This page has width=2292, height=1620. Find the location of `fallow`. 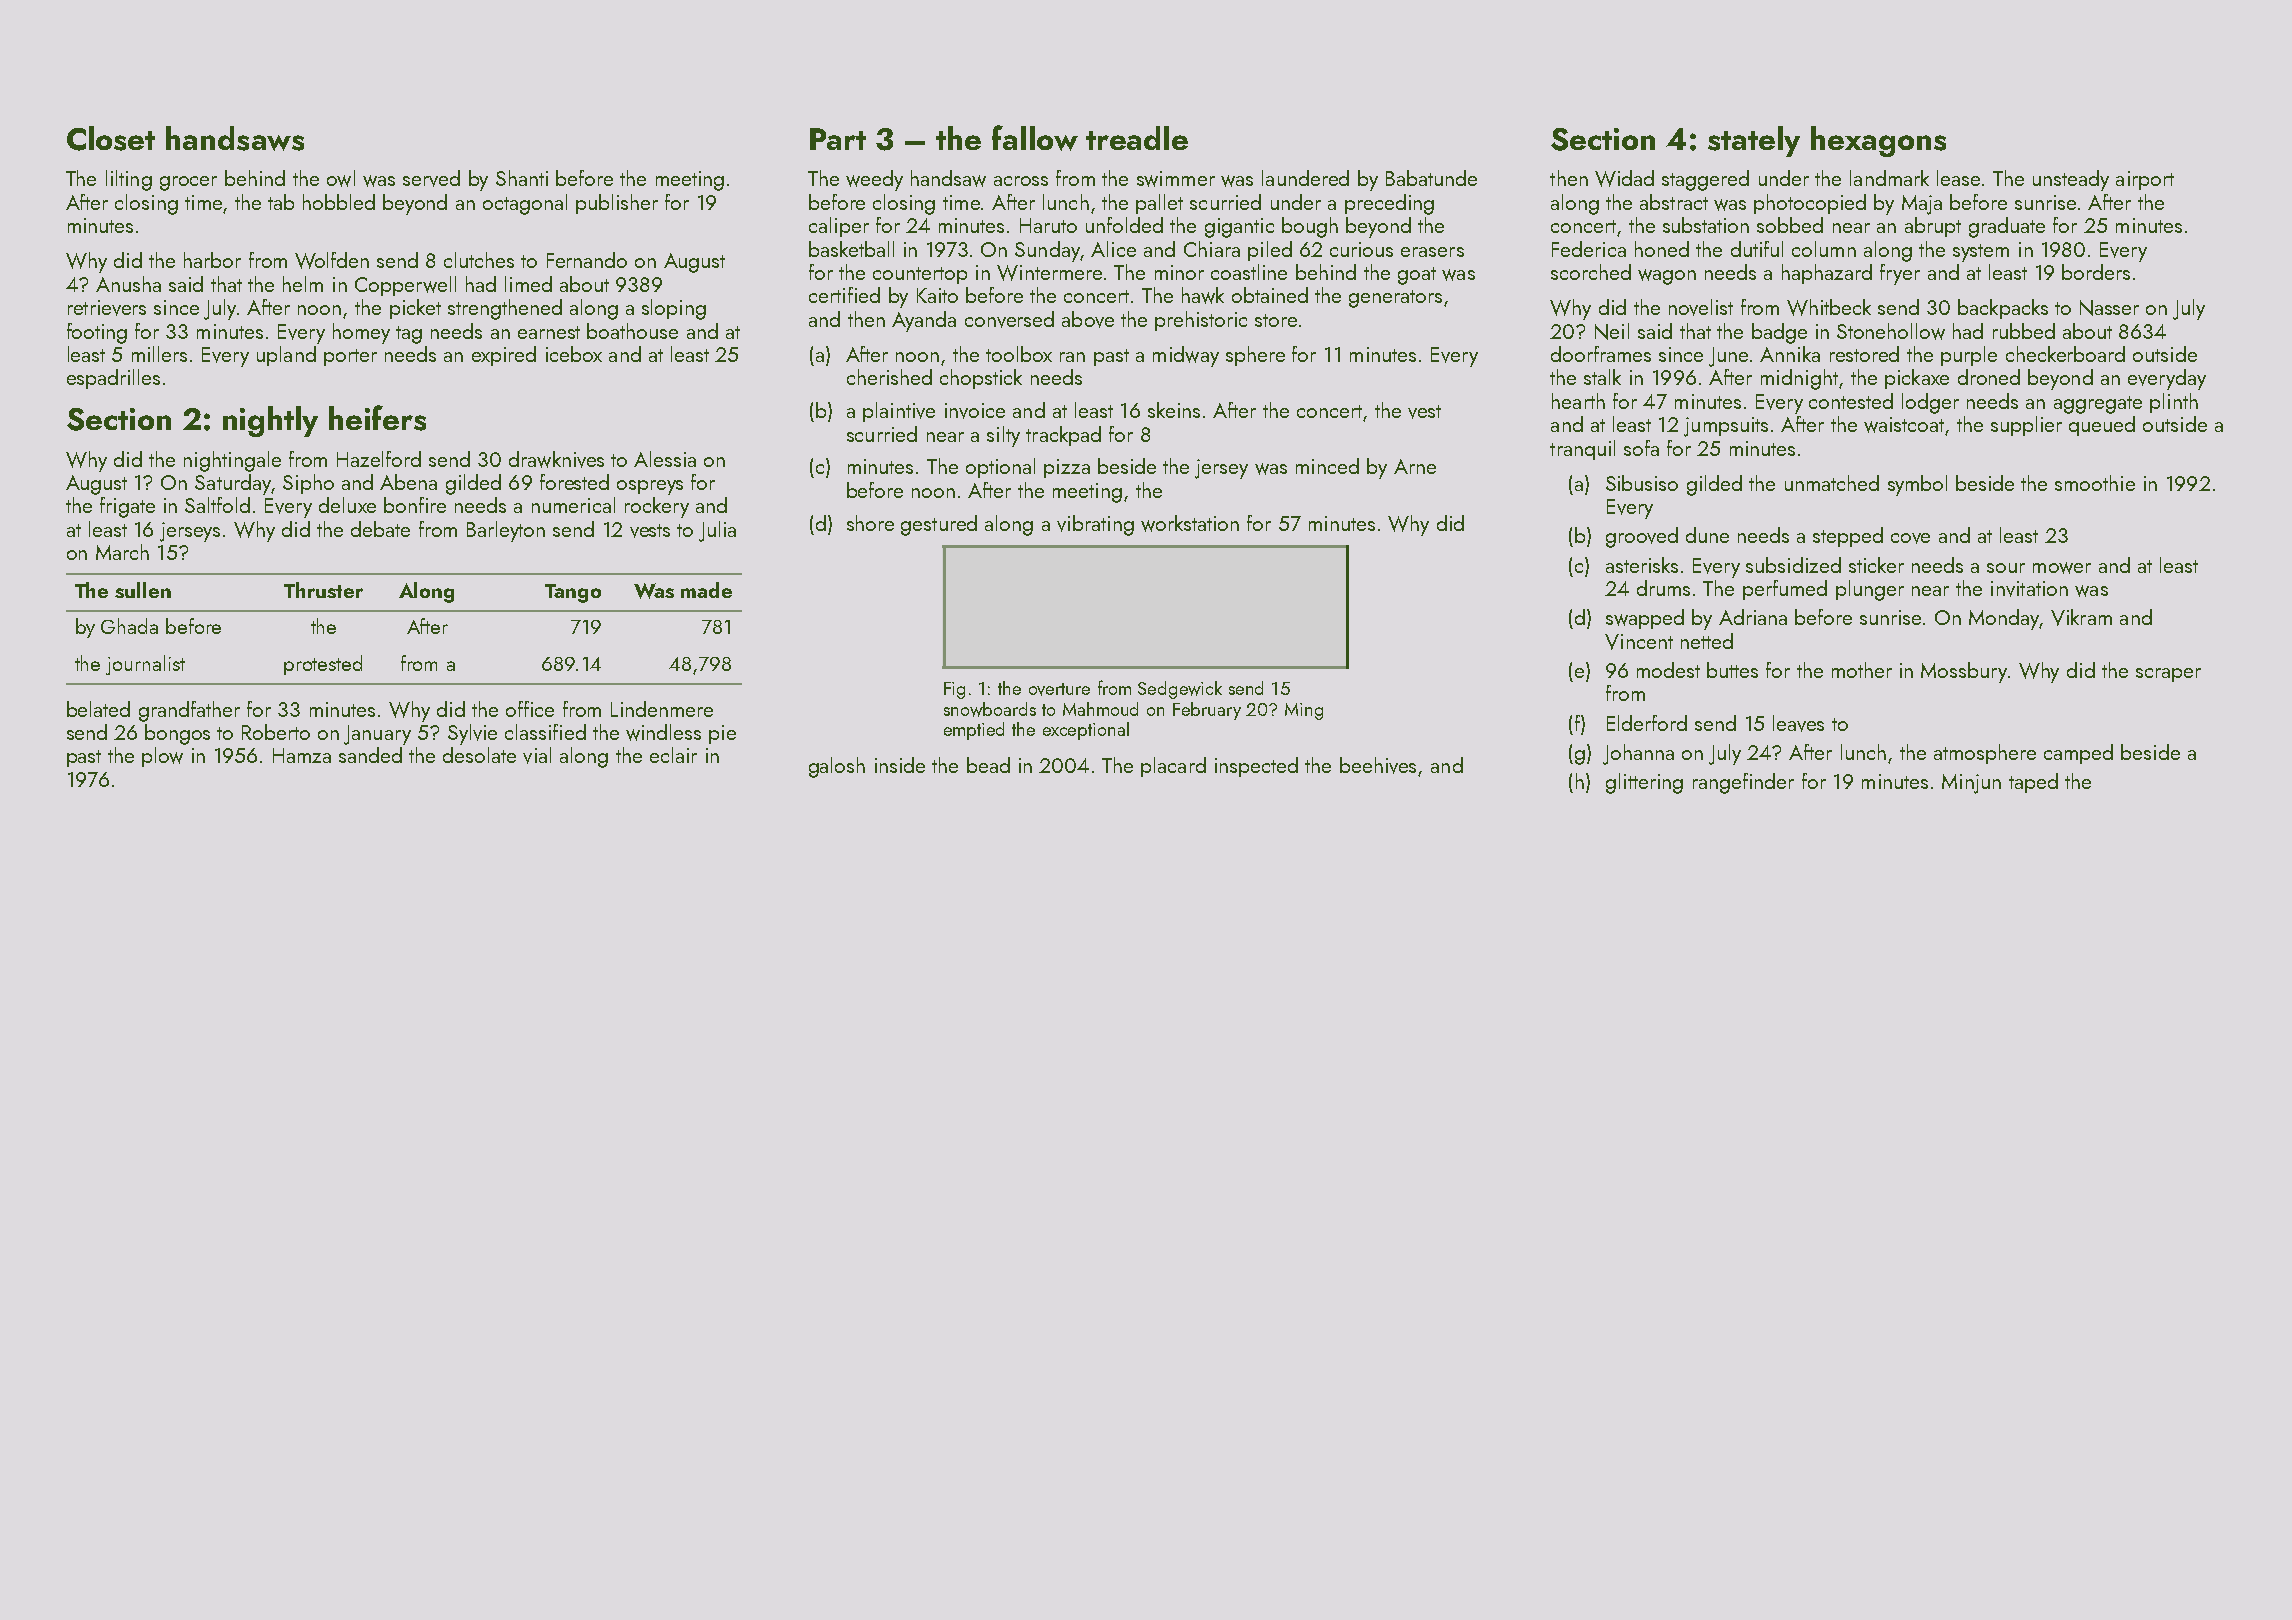

fallow is located at coordinates (1035, 138).
